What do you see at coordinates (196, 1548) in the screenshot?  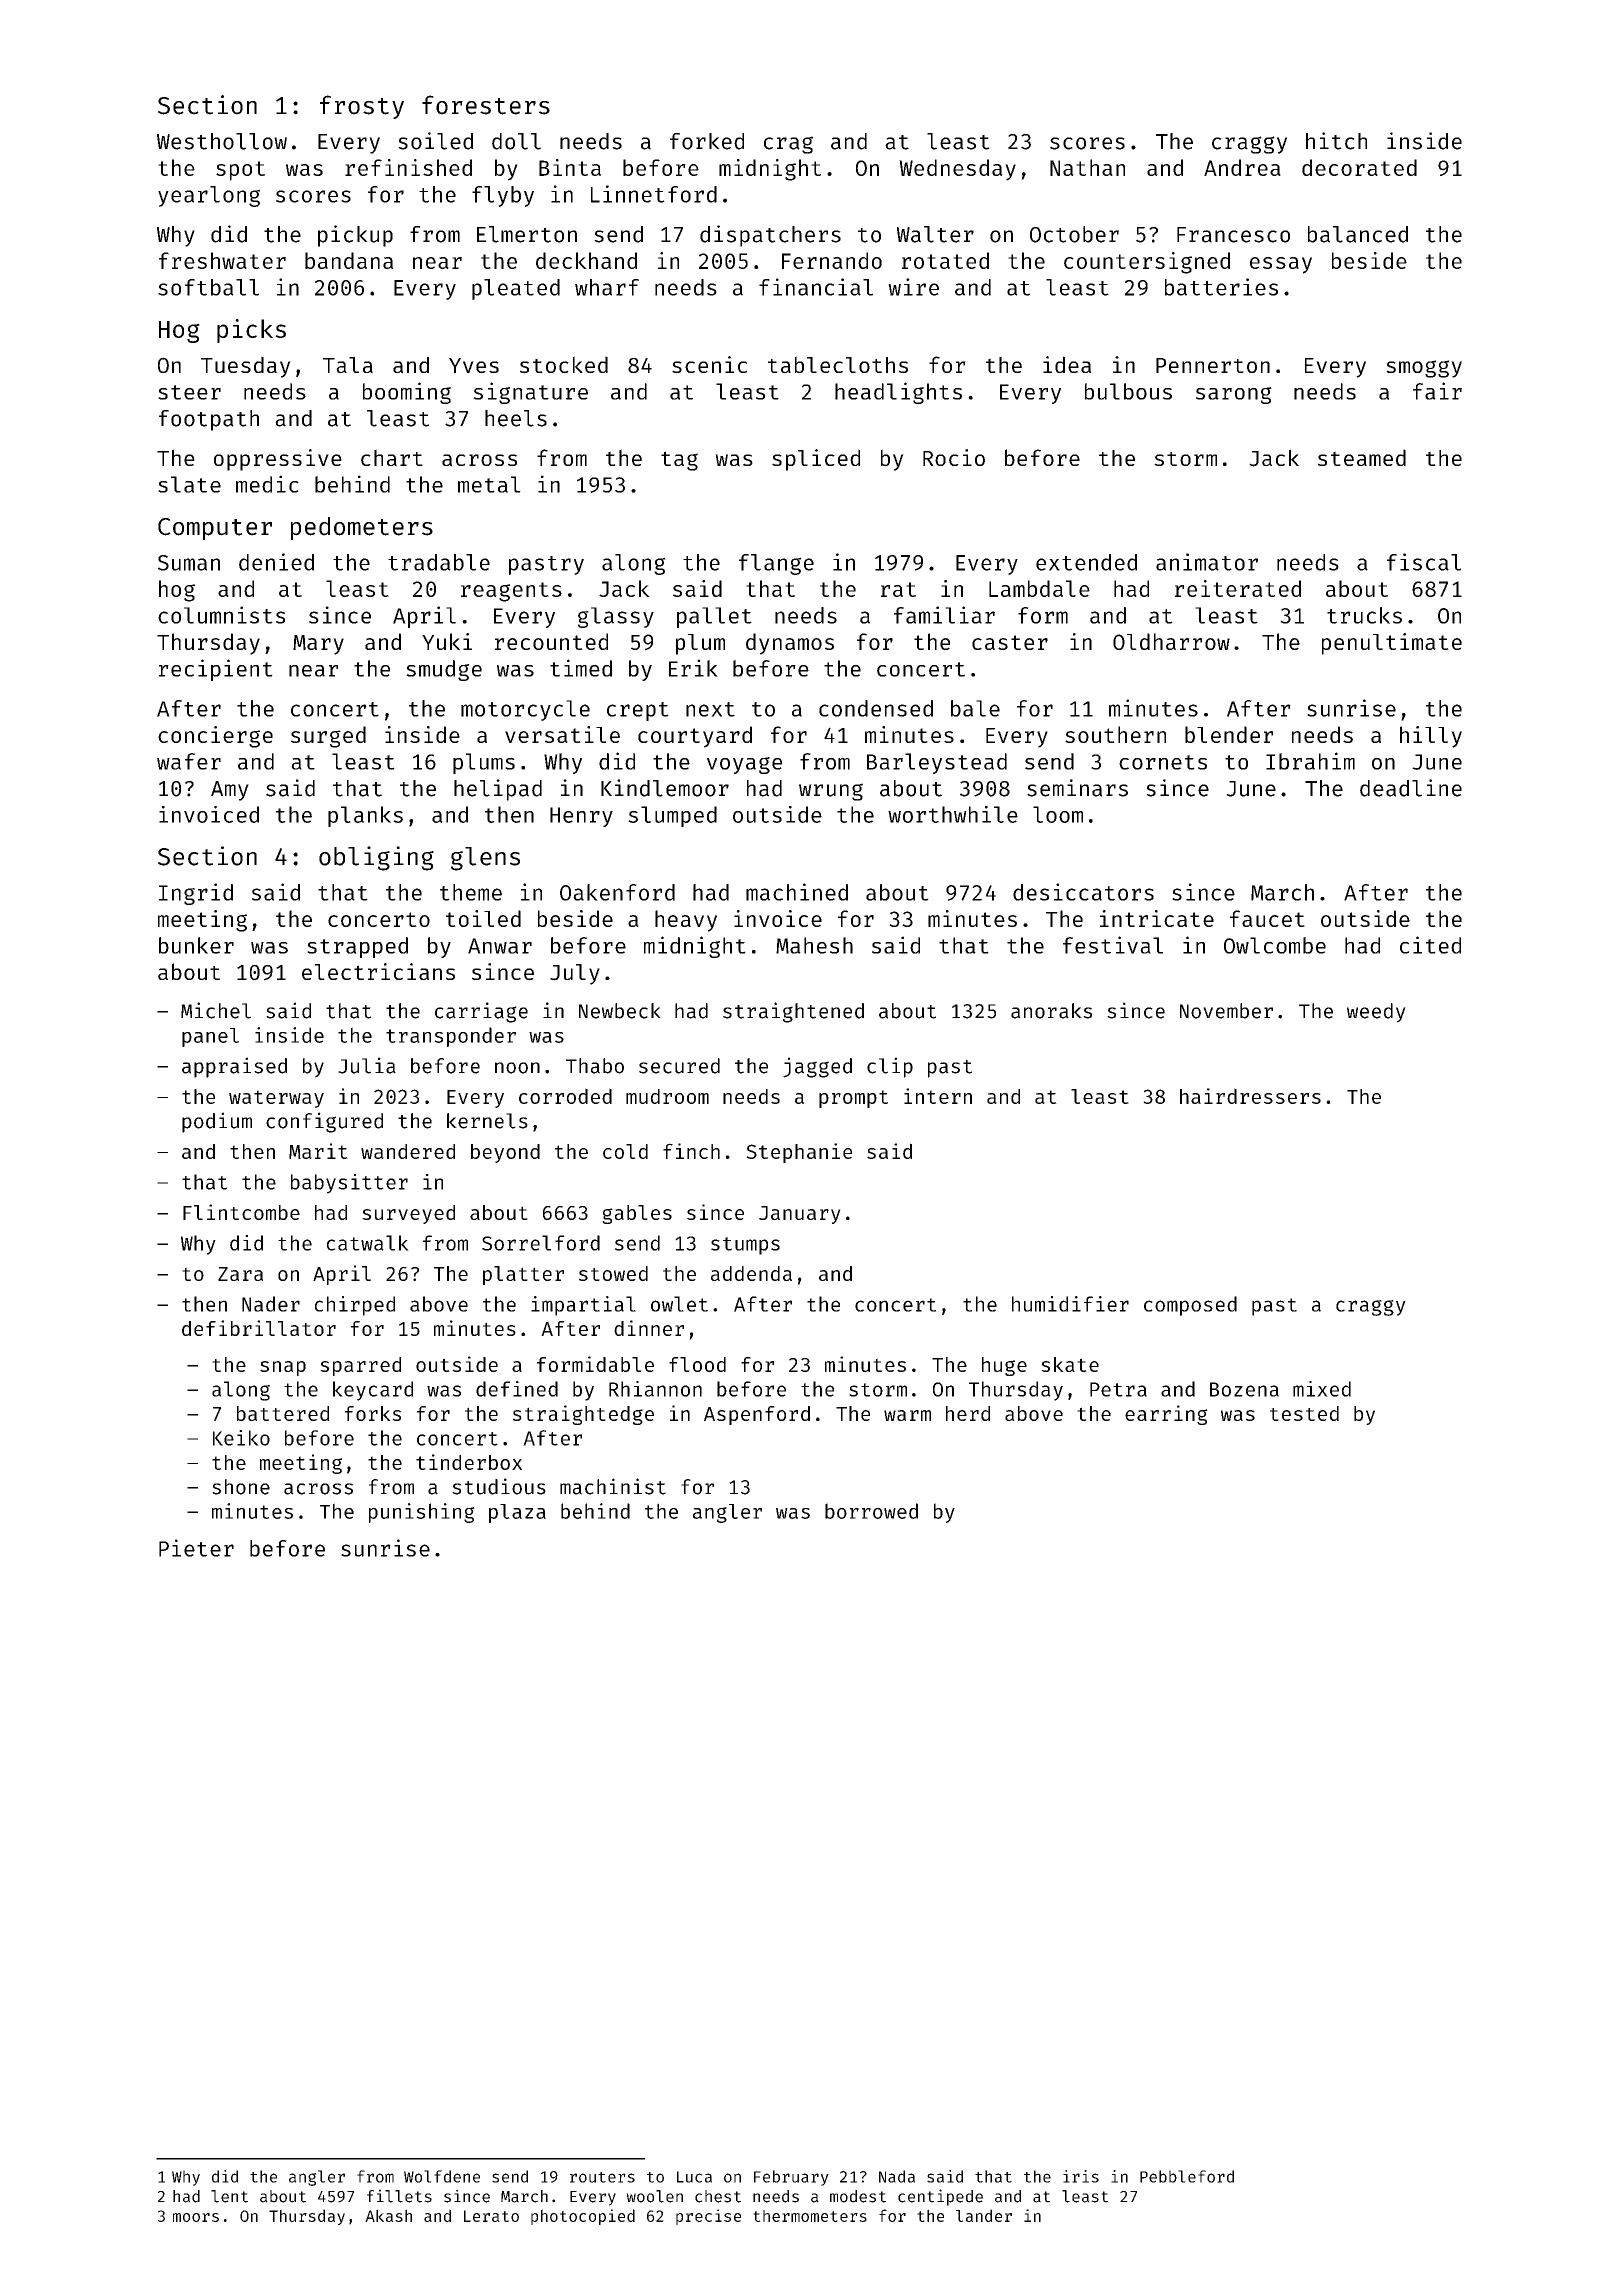 I see `Pieter` at bounding box center [196, 1548].
